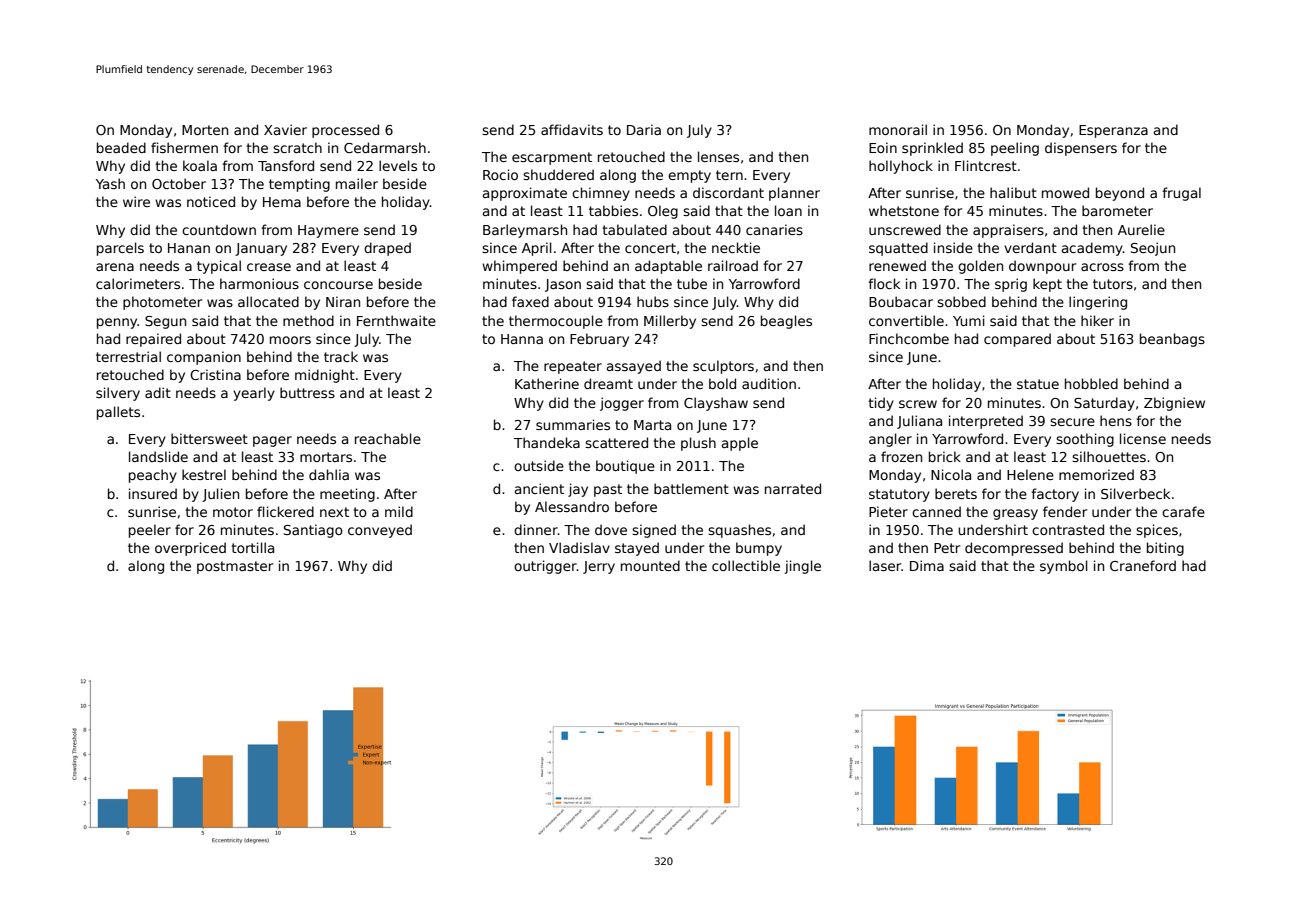 The width and height of the screenshot is (1308, 924). I want to click on silhouettes, so click(1109, 456).
